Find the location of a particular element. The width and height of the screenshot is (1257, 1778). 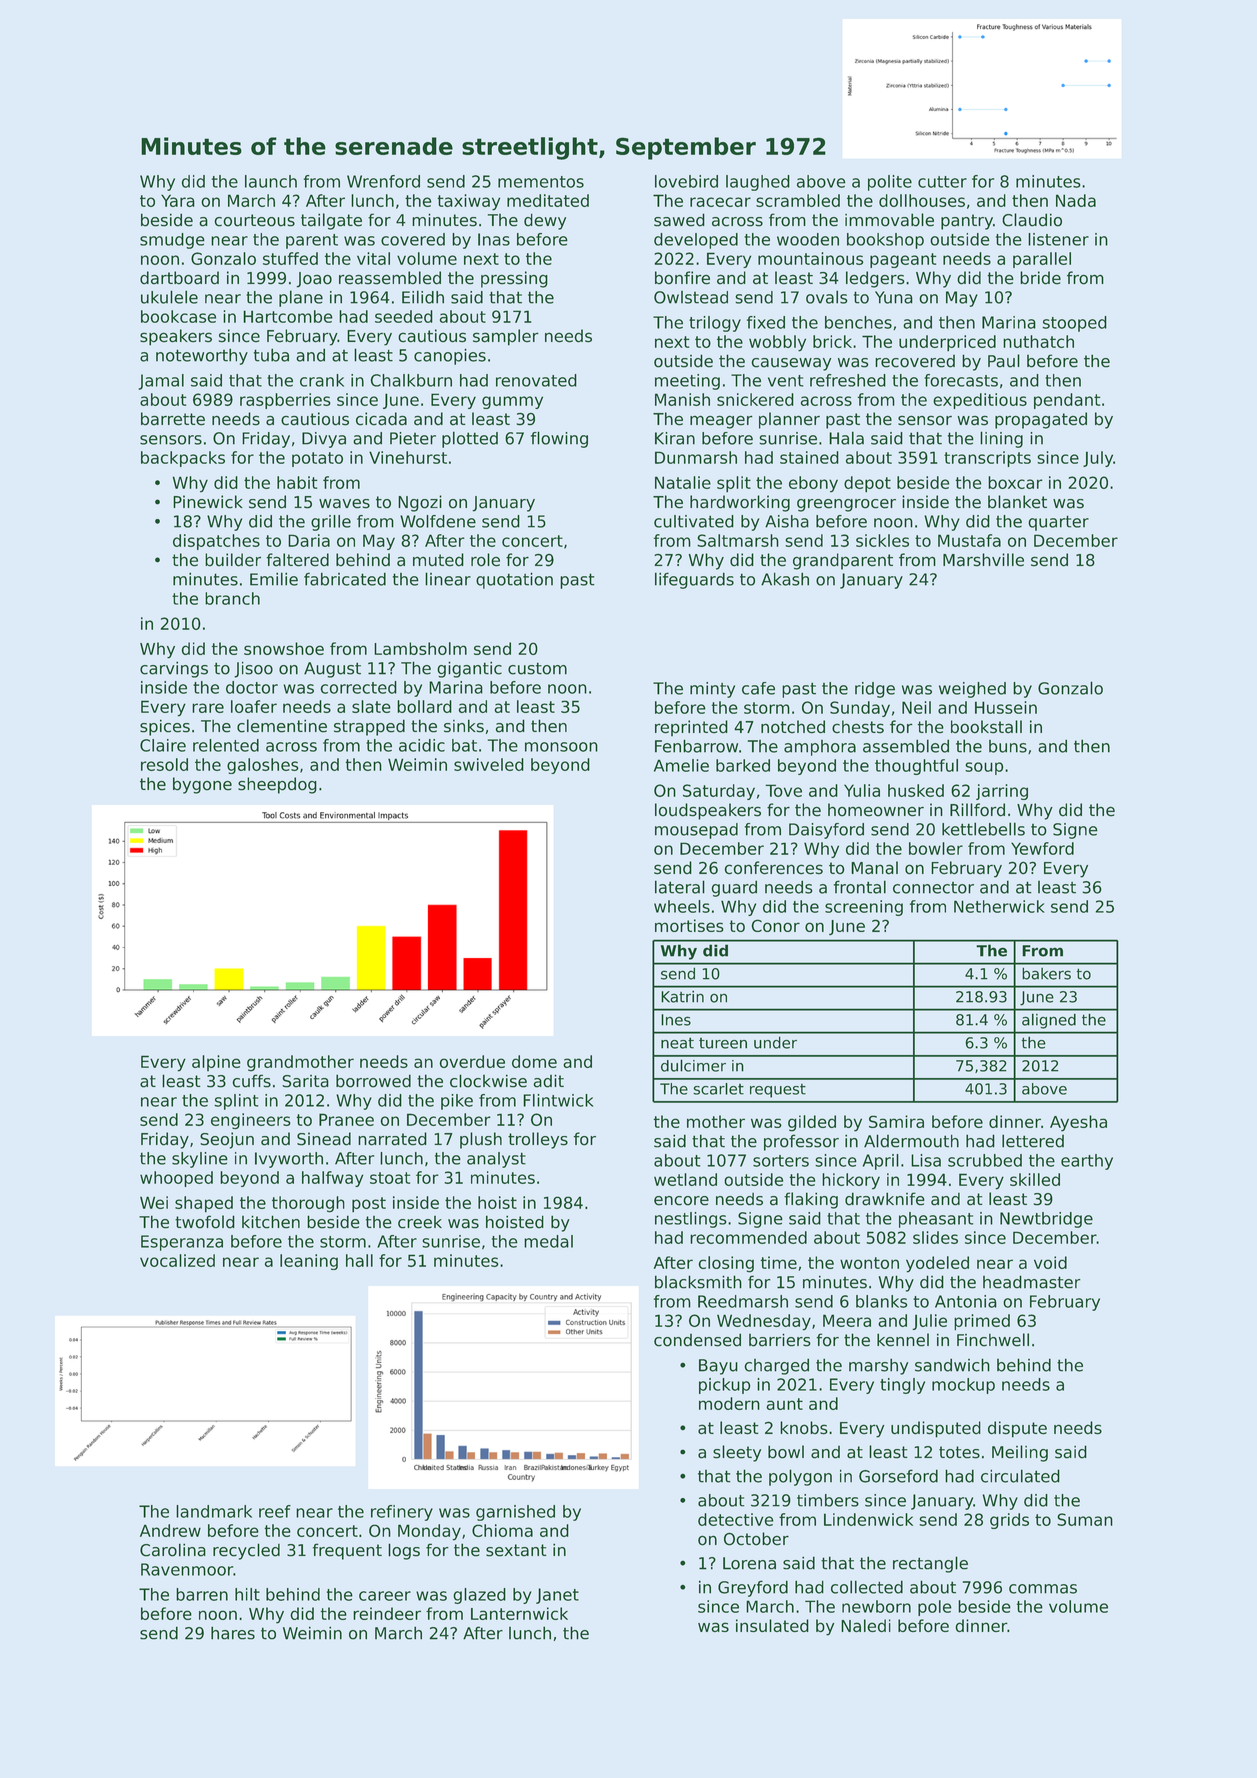

medal is located at coordinates (548, 1241).
